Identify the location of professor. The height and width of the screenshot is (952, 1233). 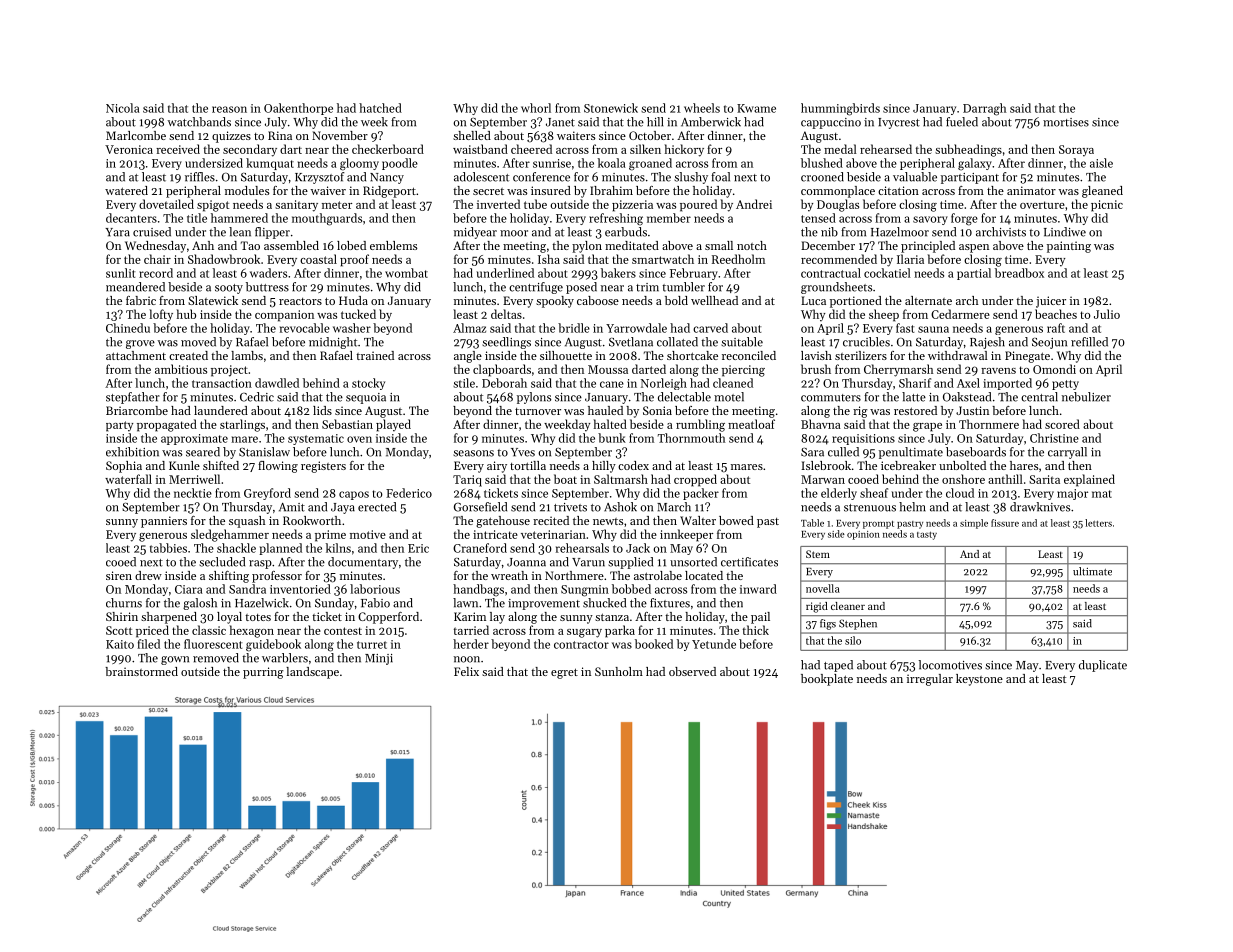
(277, 577).
